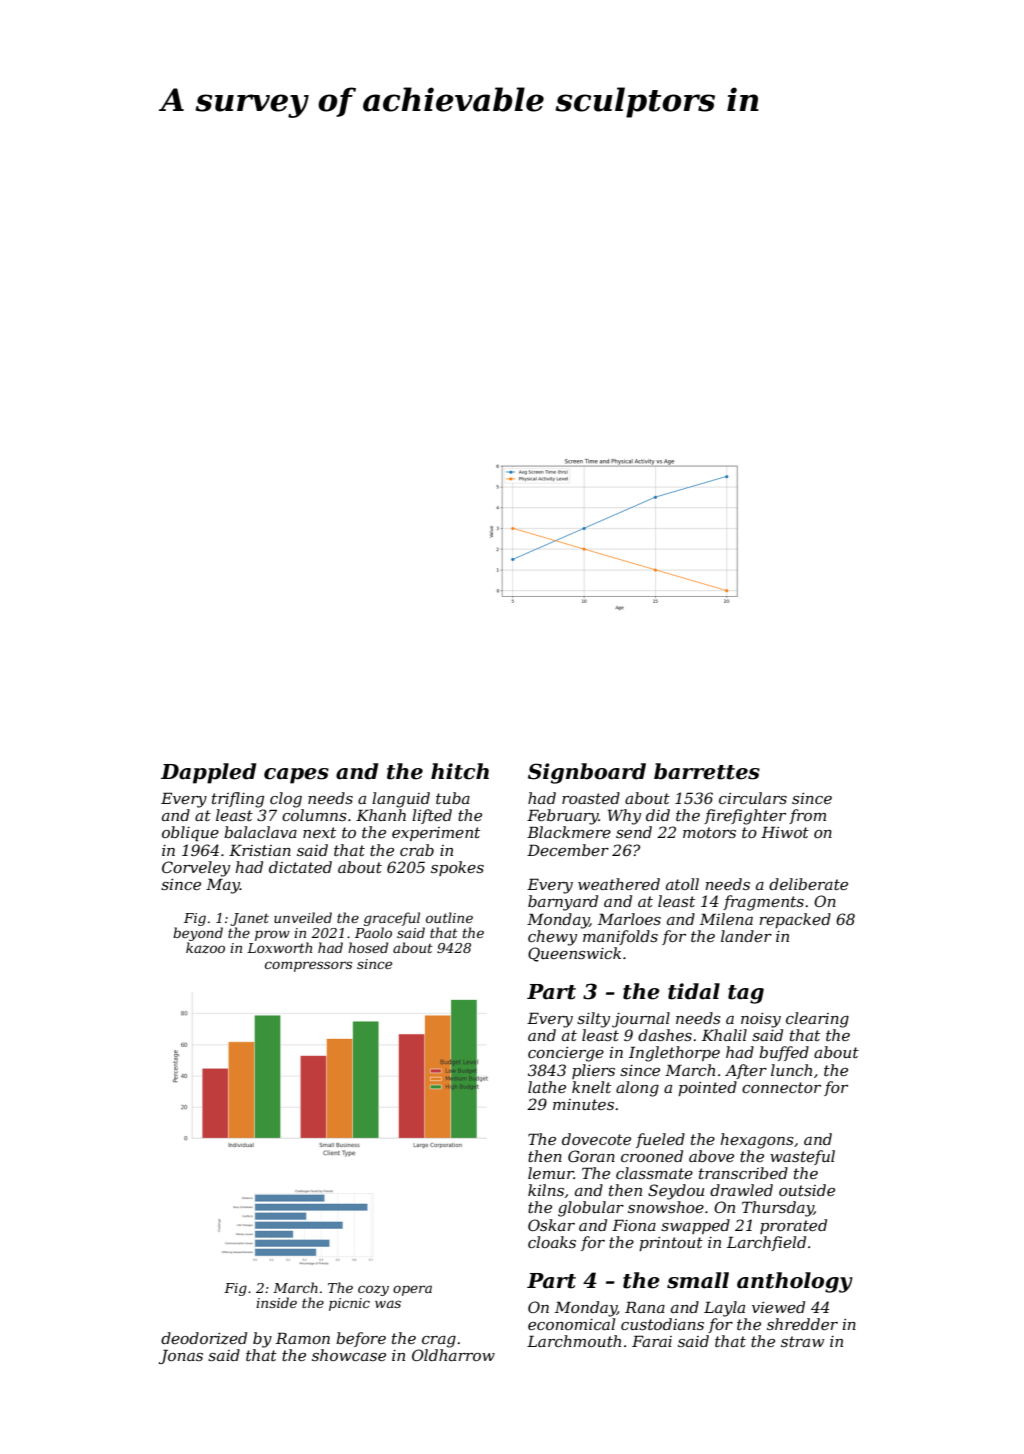 The width and height of the screenshot is (1024, 1454). Describe the element at coordinates (303, 1338) in the screenshot. I see `Ramon` at that location.
